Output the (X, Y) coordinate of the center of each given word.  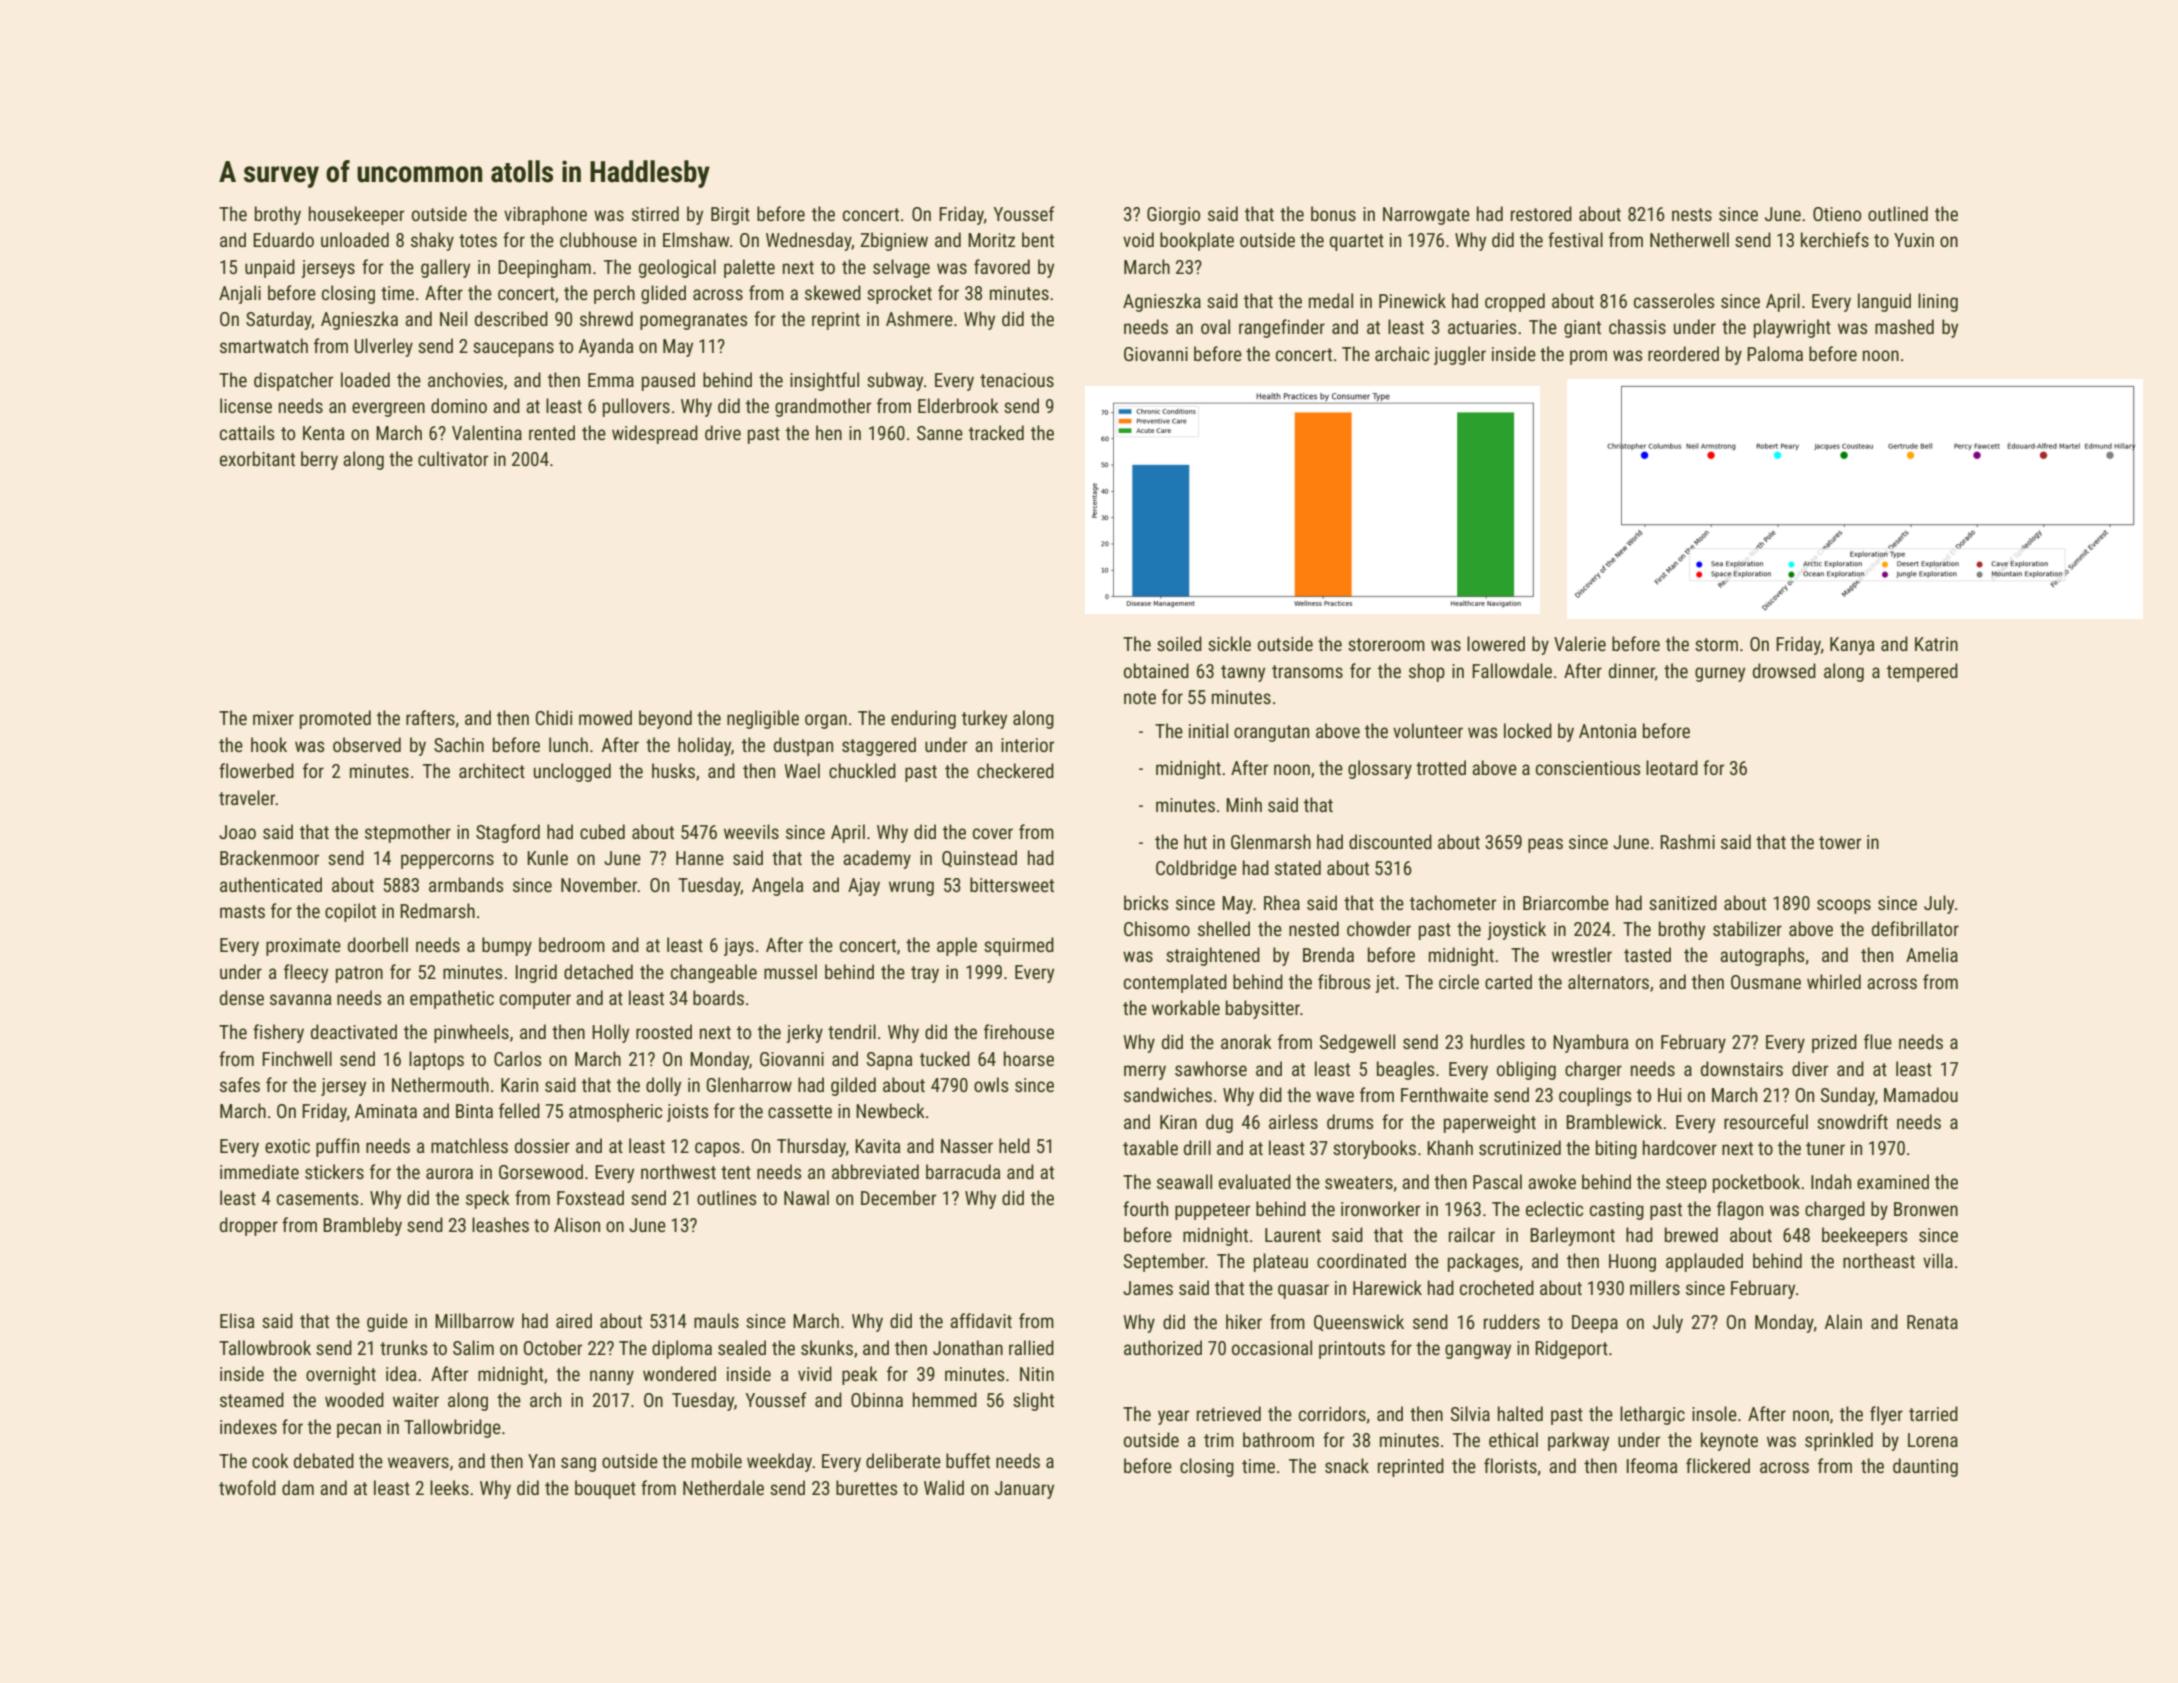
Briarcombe (1566, 902)
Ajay (864, 887)
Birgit (730, 216)
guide (387, 1322)
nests (1692, 214)
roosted (664, 1031)
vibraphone (545, 215)
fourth (1145, 1208)
